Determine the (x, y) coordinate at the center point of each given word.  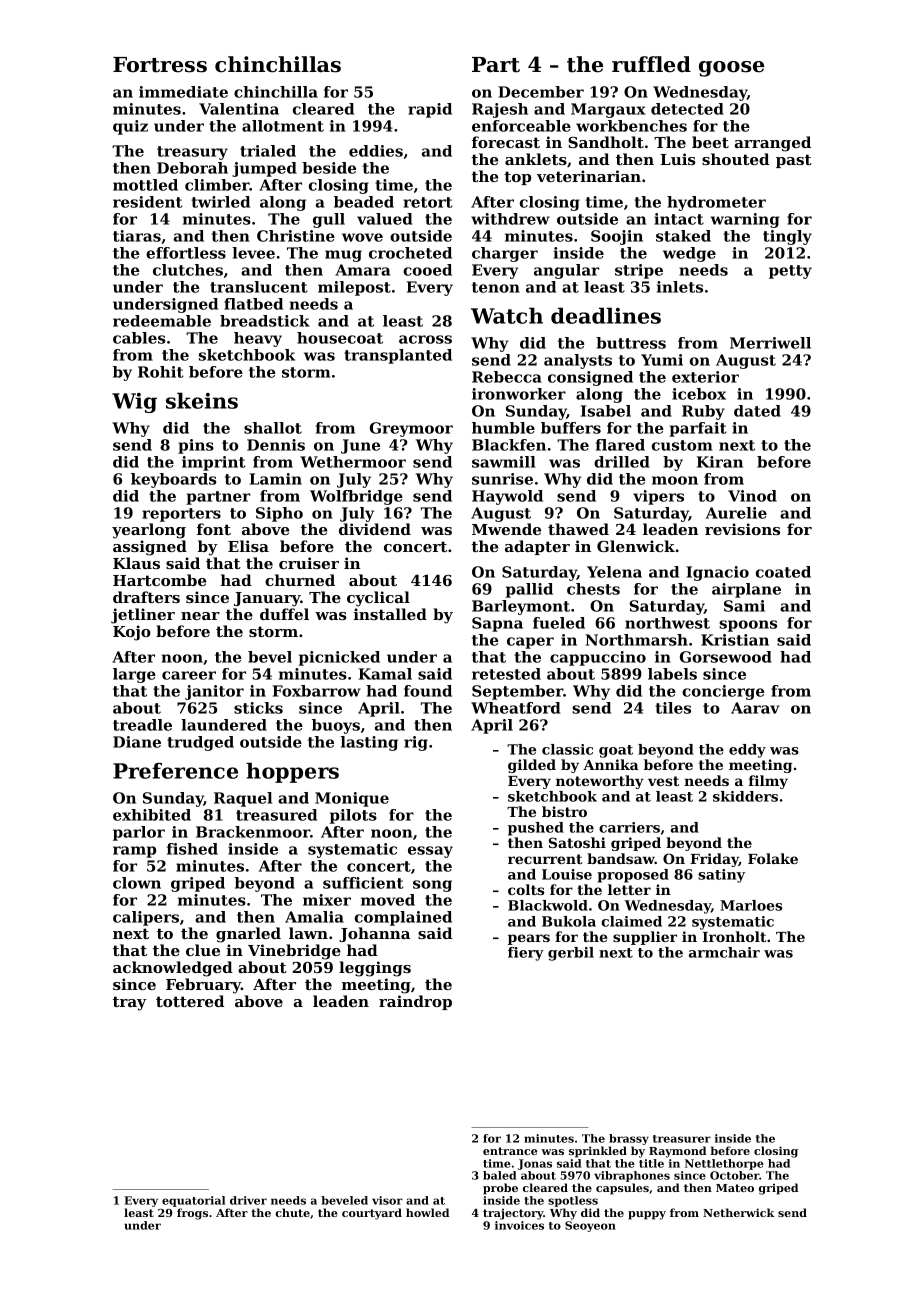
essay (430, 852)
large (134, 675)
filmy (768, 782)
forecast (506, 142)
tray (129, 1003)
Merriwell (770, 343)
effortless (186, 253)
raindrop (415, 1002)
